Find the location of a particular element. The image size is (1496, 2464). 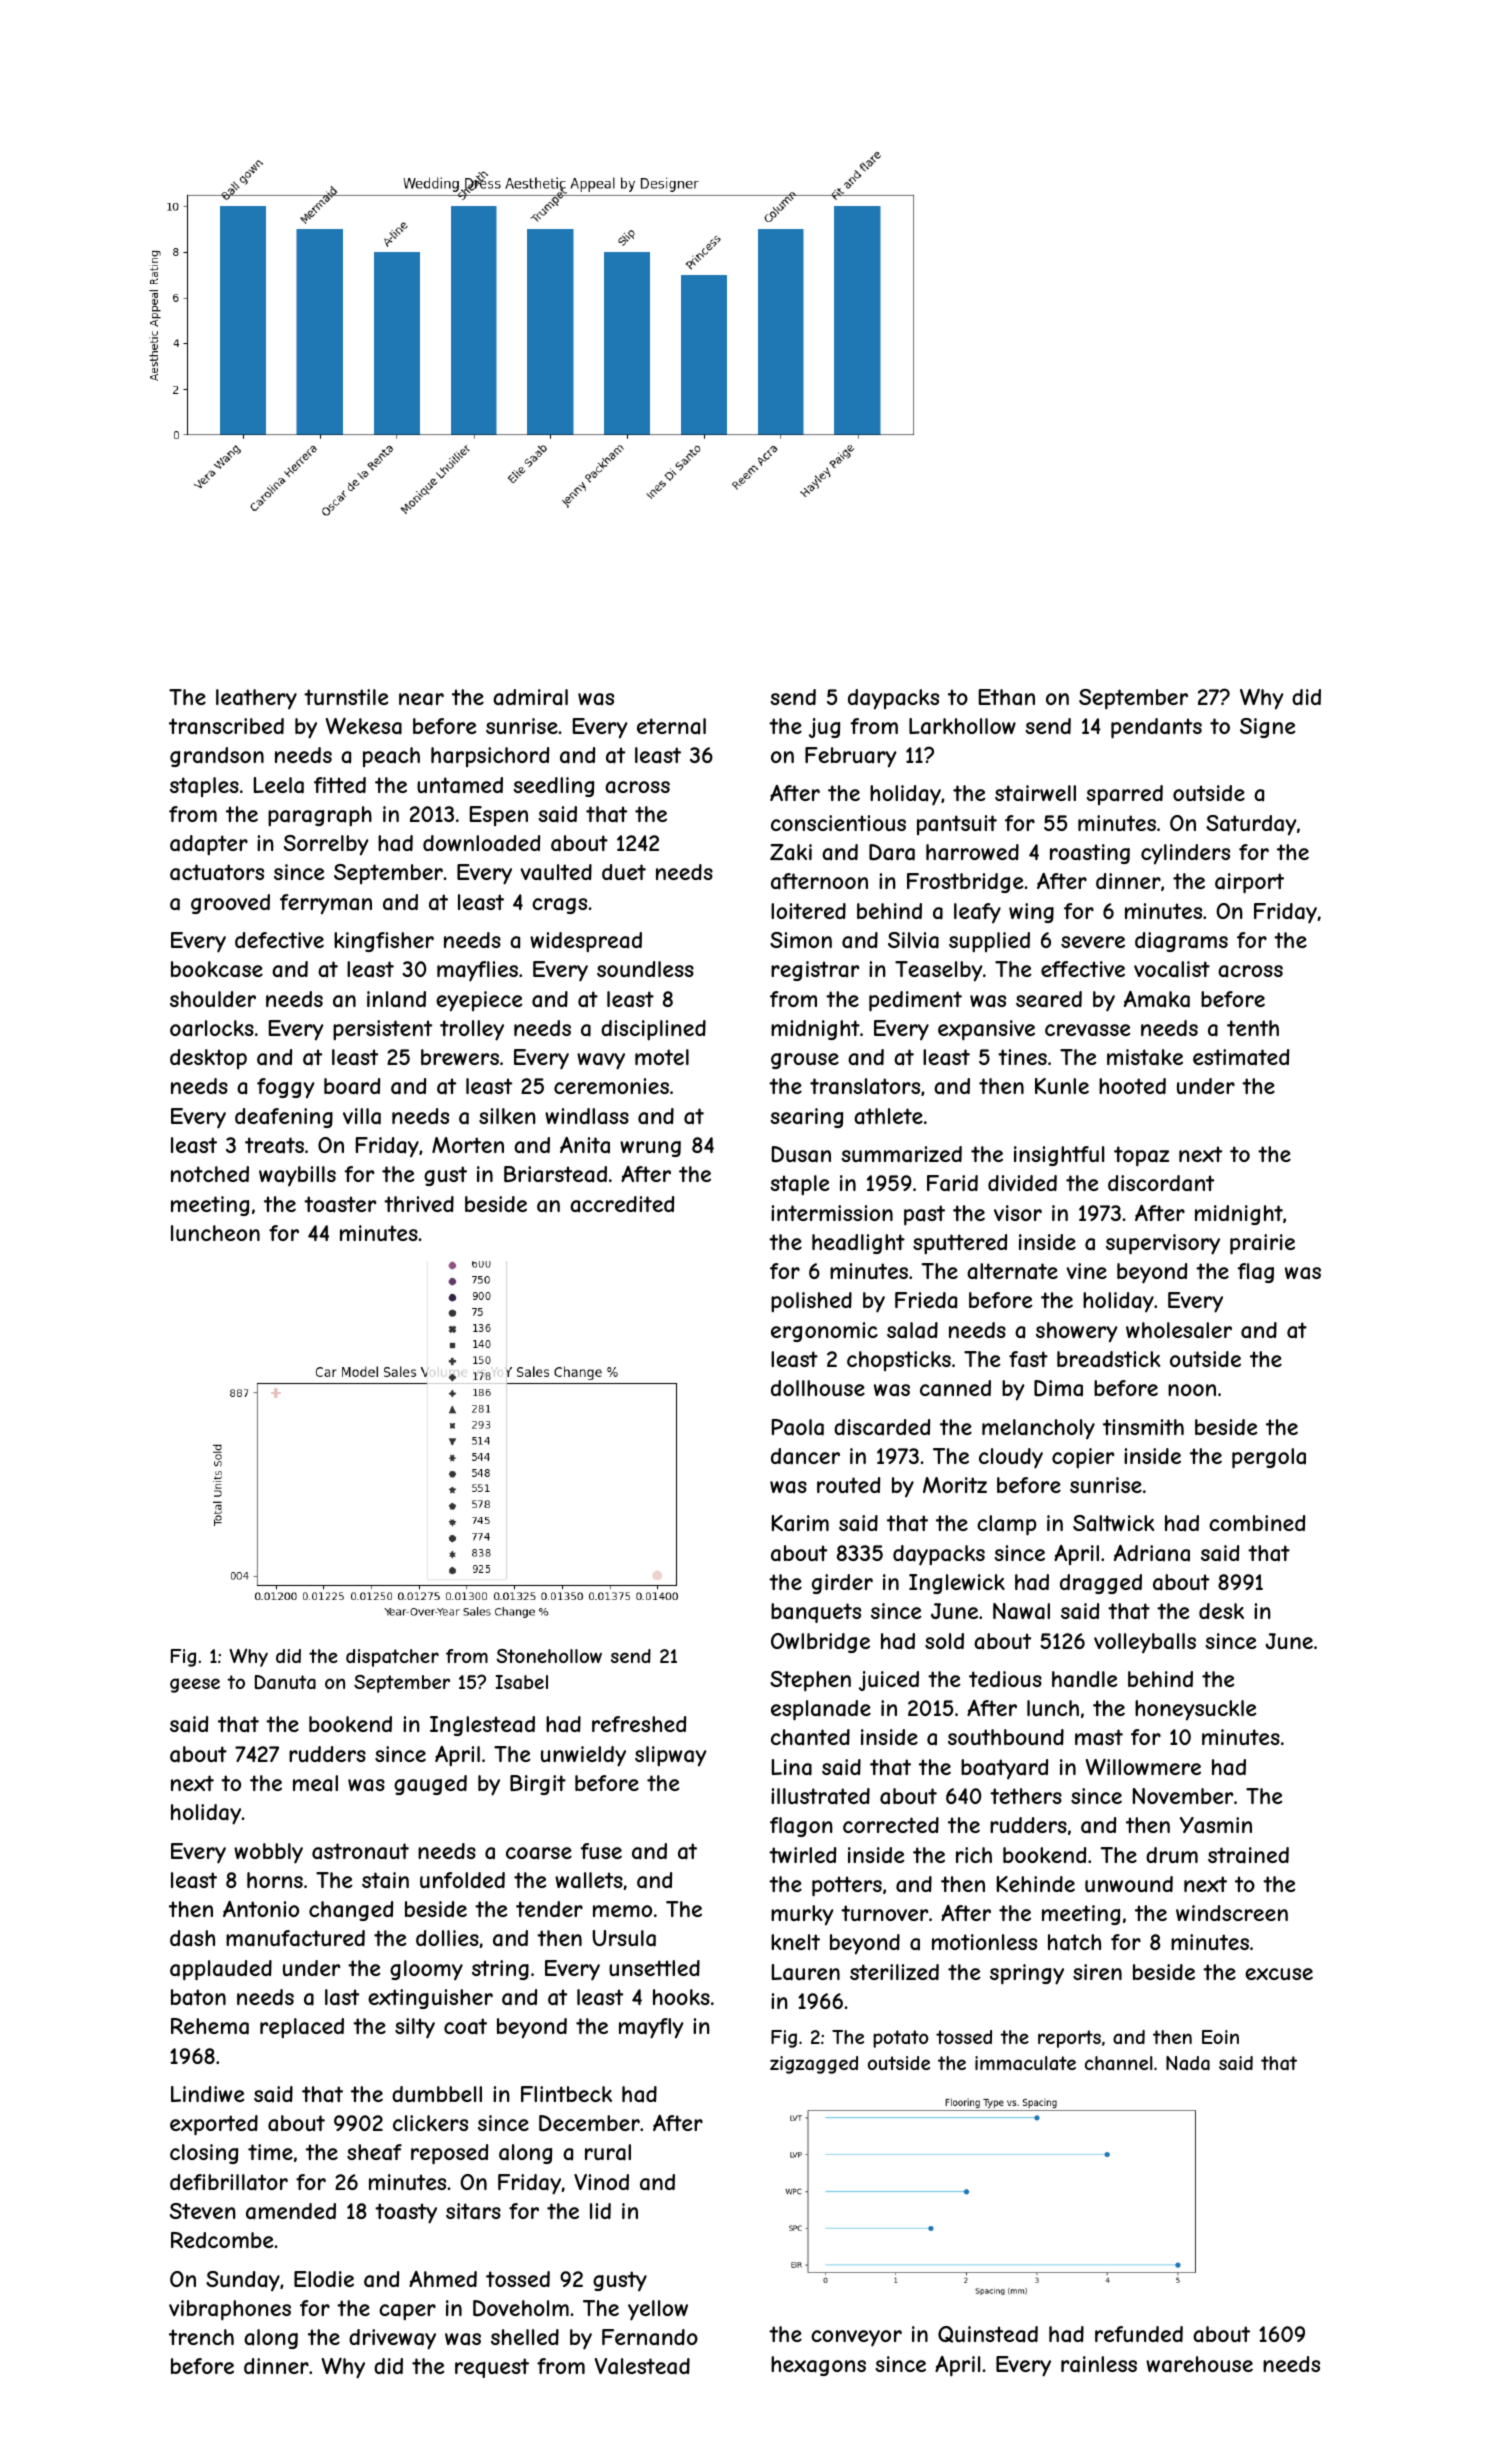

mayfly is located at coordinates (651, 2028).
